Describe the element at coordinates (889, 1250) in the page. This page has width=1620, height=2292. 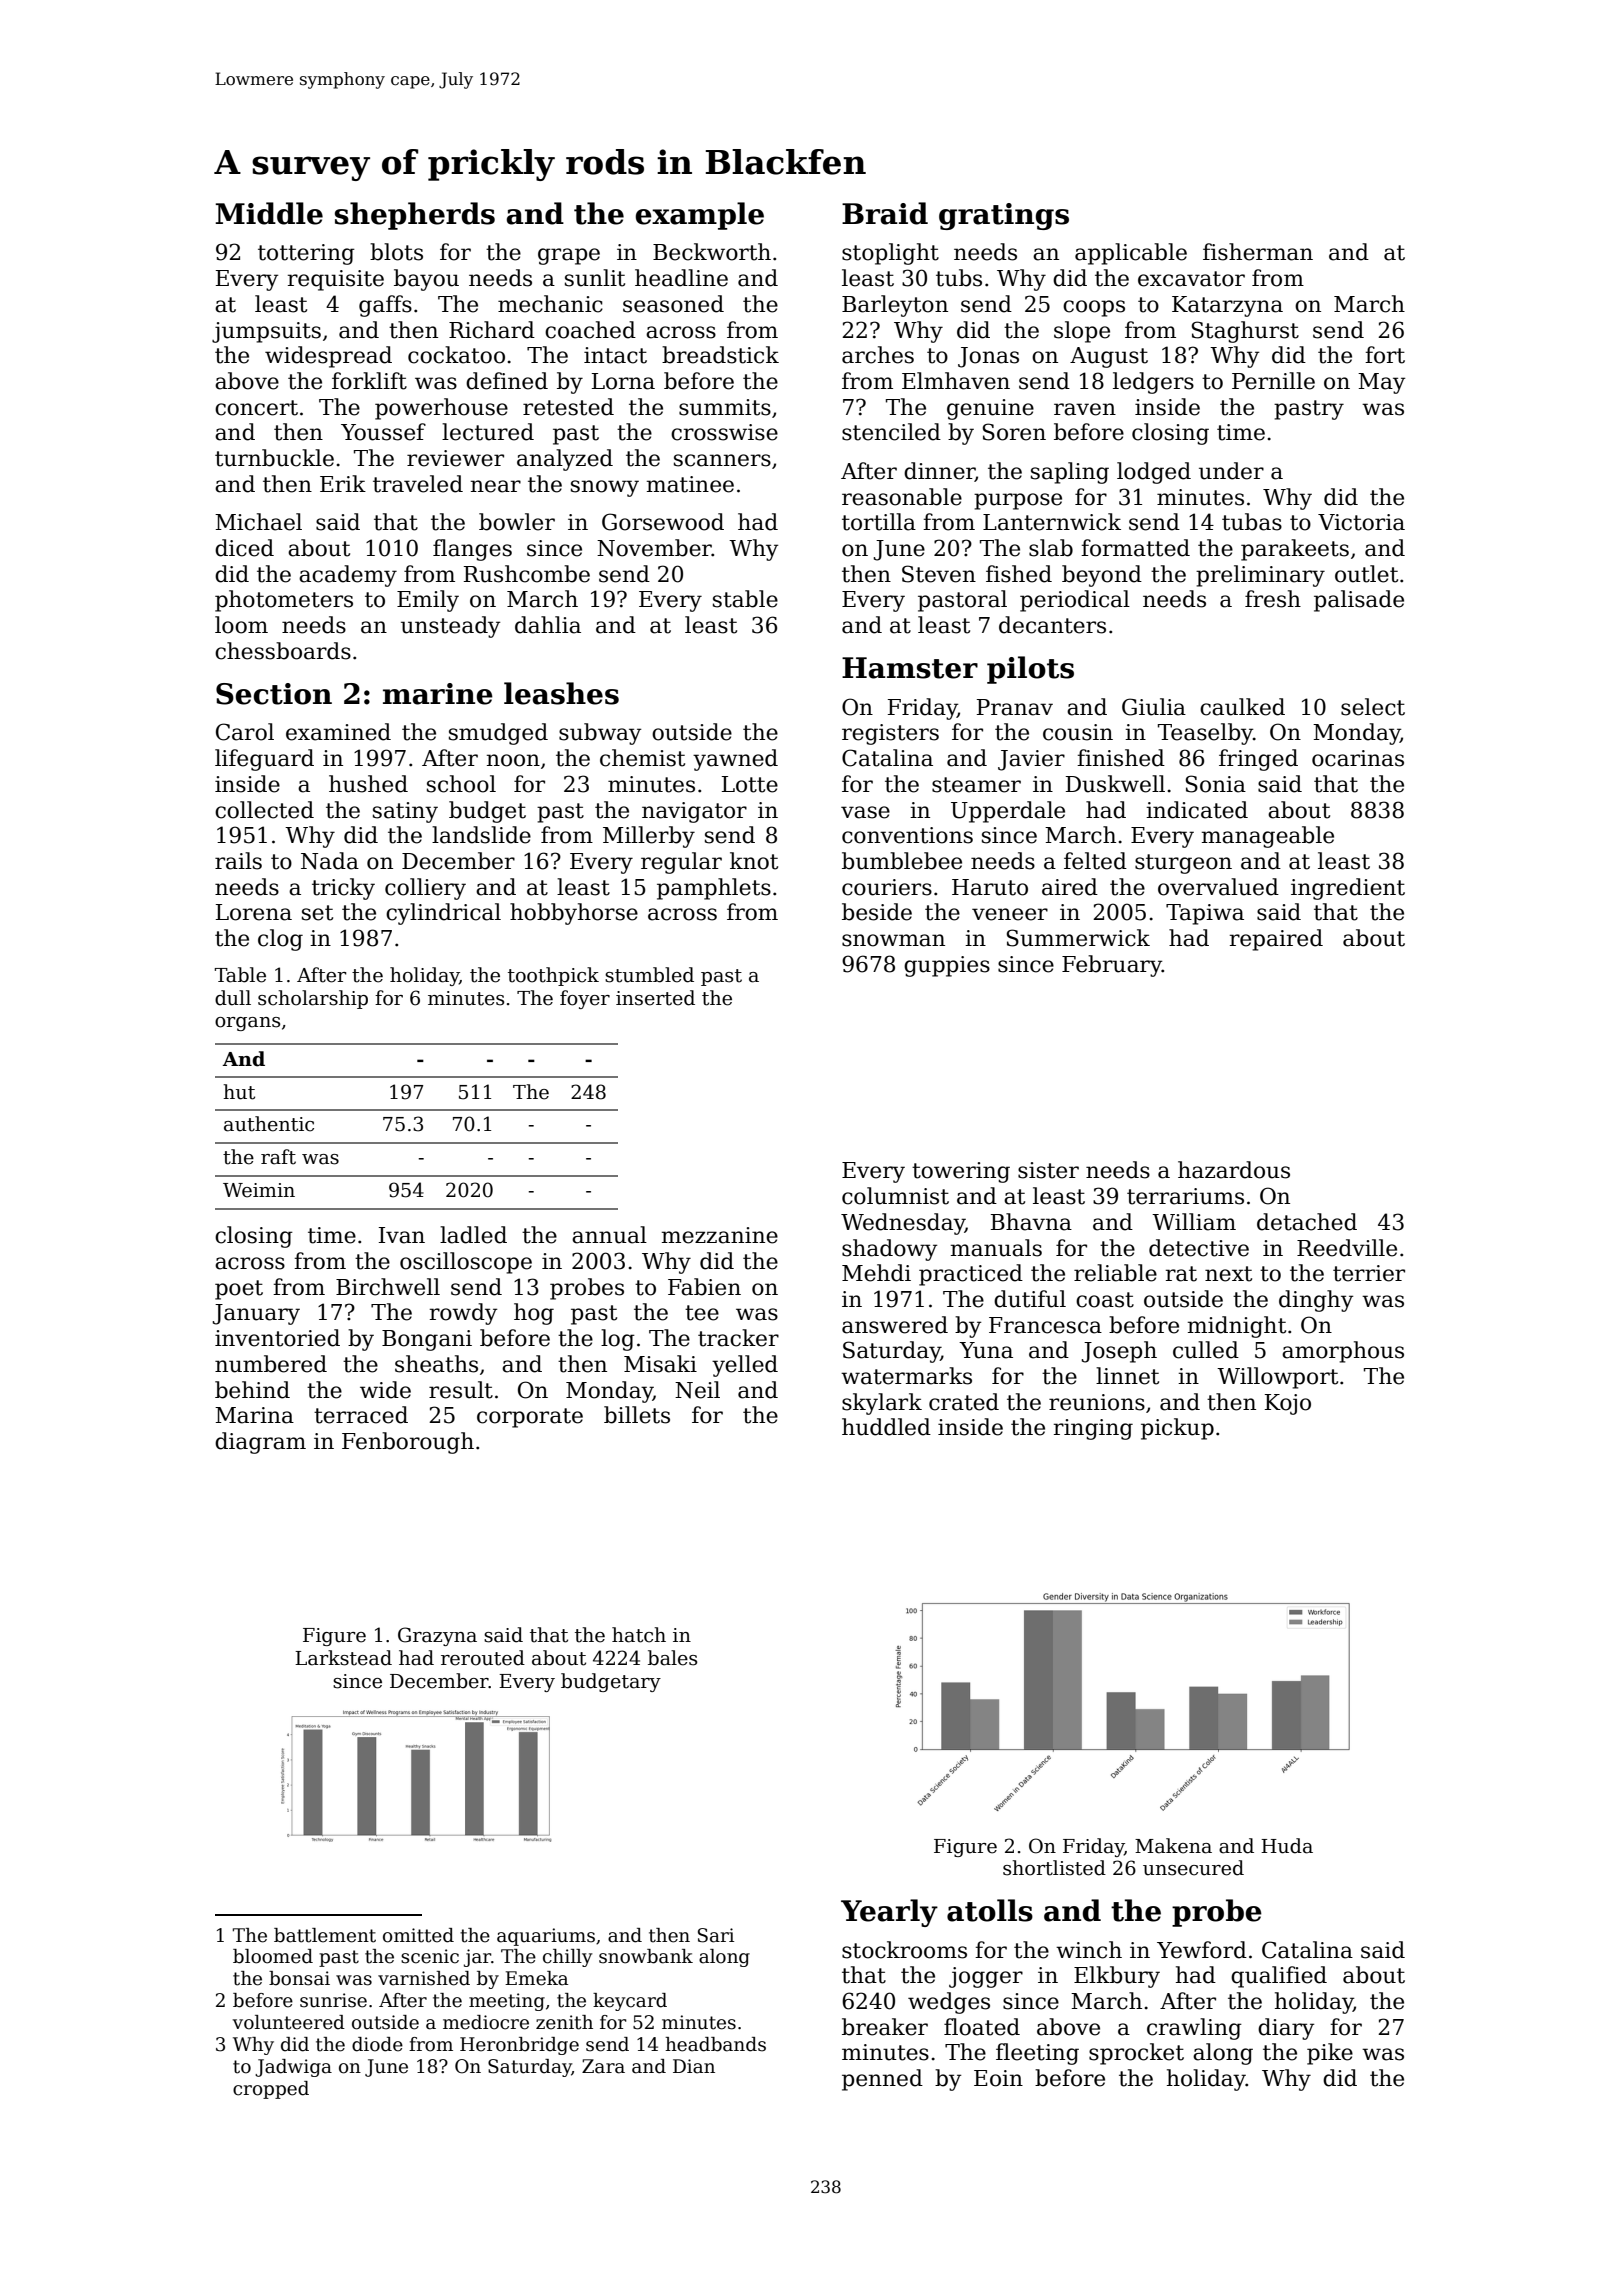
I see `shadowy` at that location.
